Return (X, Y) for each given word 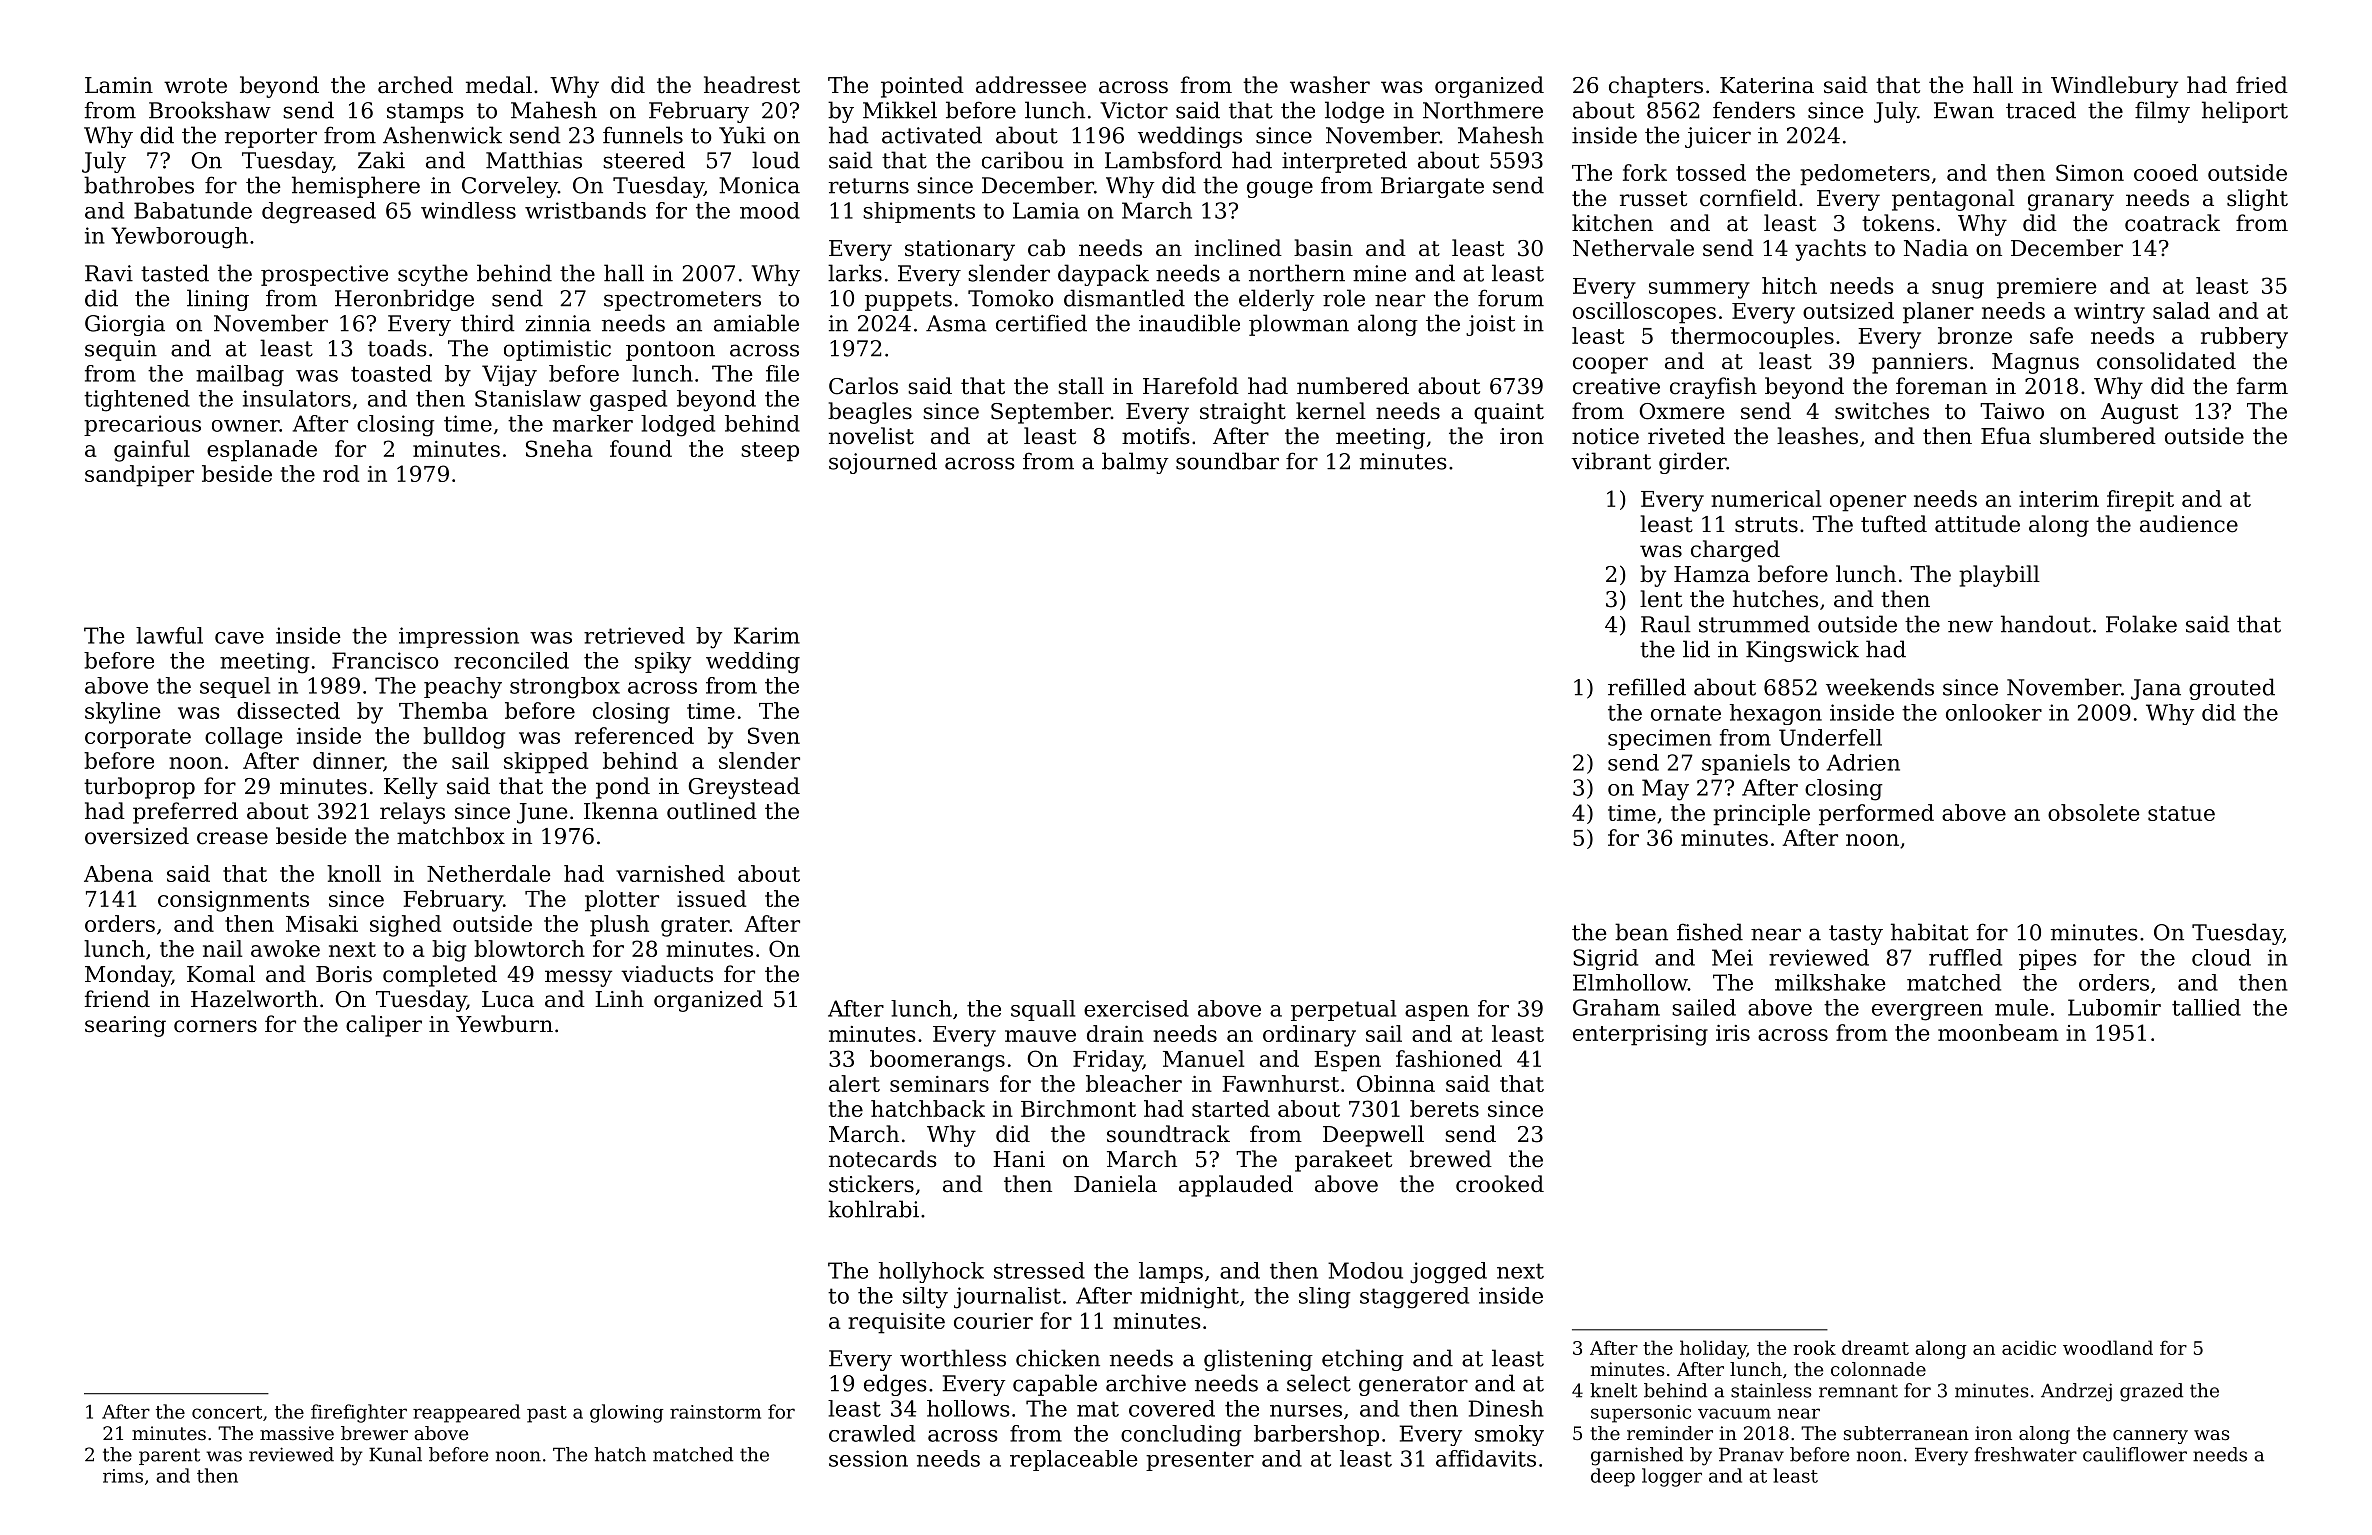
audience (2189, 524)
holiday (1713, 1349)
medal (499, 85)
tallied (2206, 1007)
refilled (1647, 687)
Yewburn (504, 1024)
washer (1330, 85)
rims (123, 1476)
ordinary (1309, 1036)
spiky (663, 663)
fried (2262, 85)
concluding (1181, 1436)
